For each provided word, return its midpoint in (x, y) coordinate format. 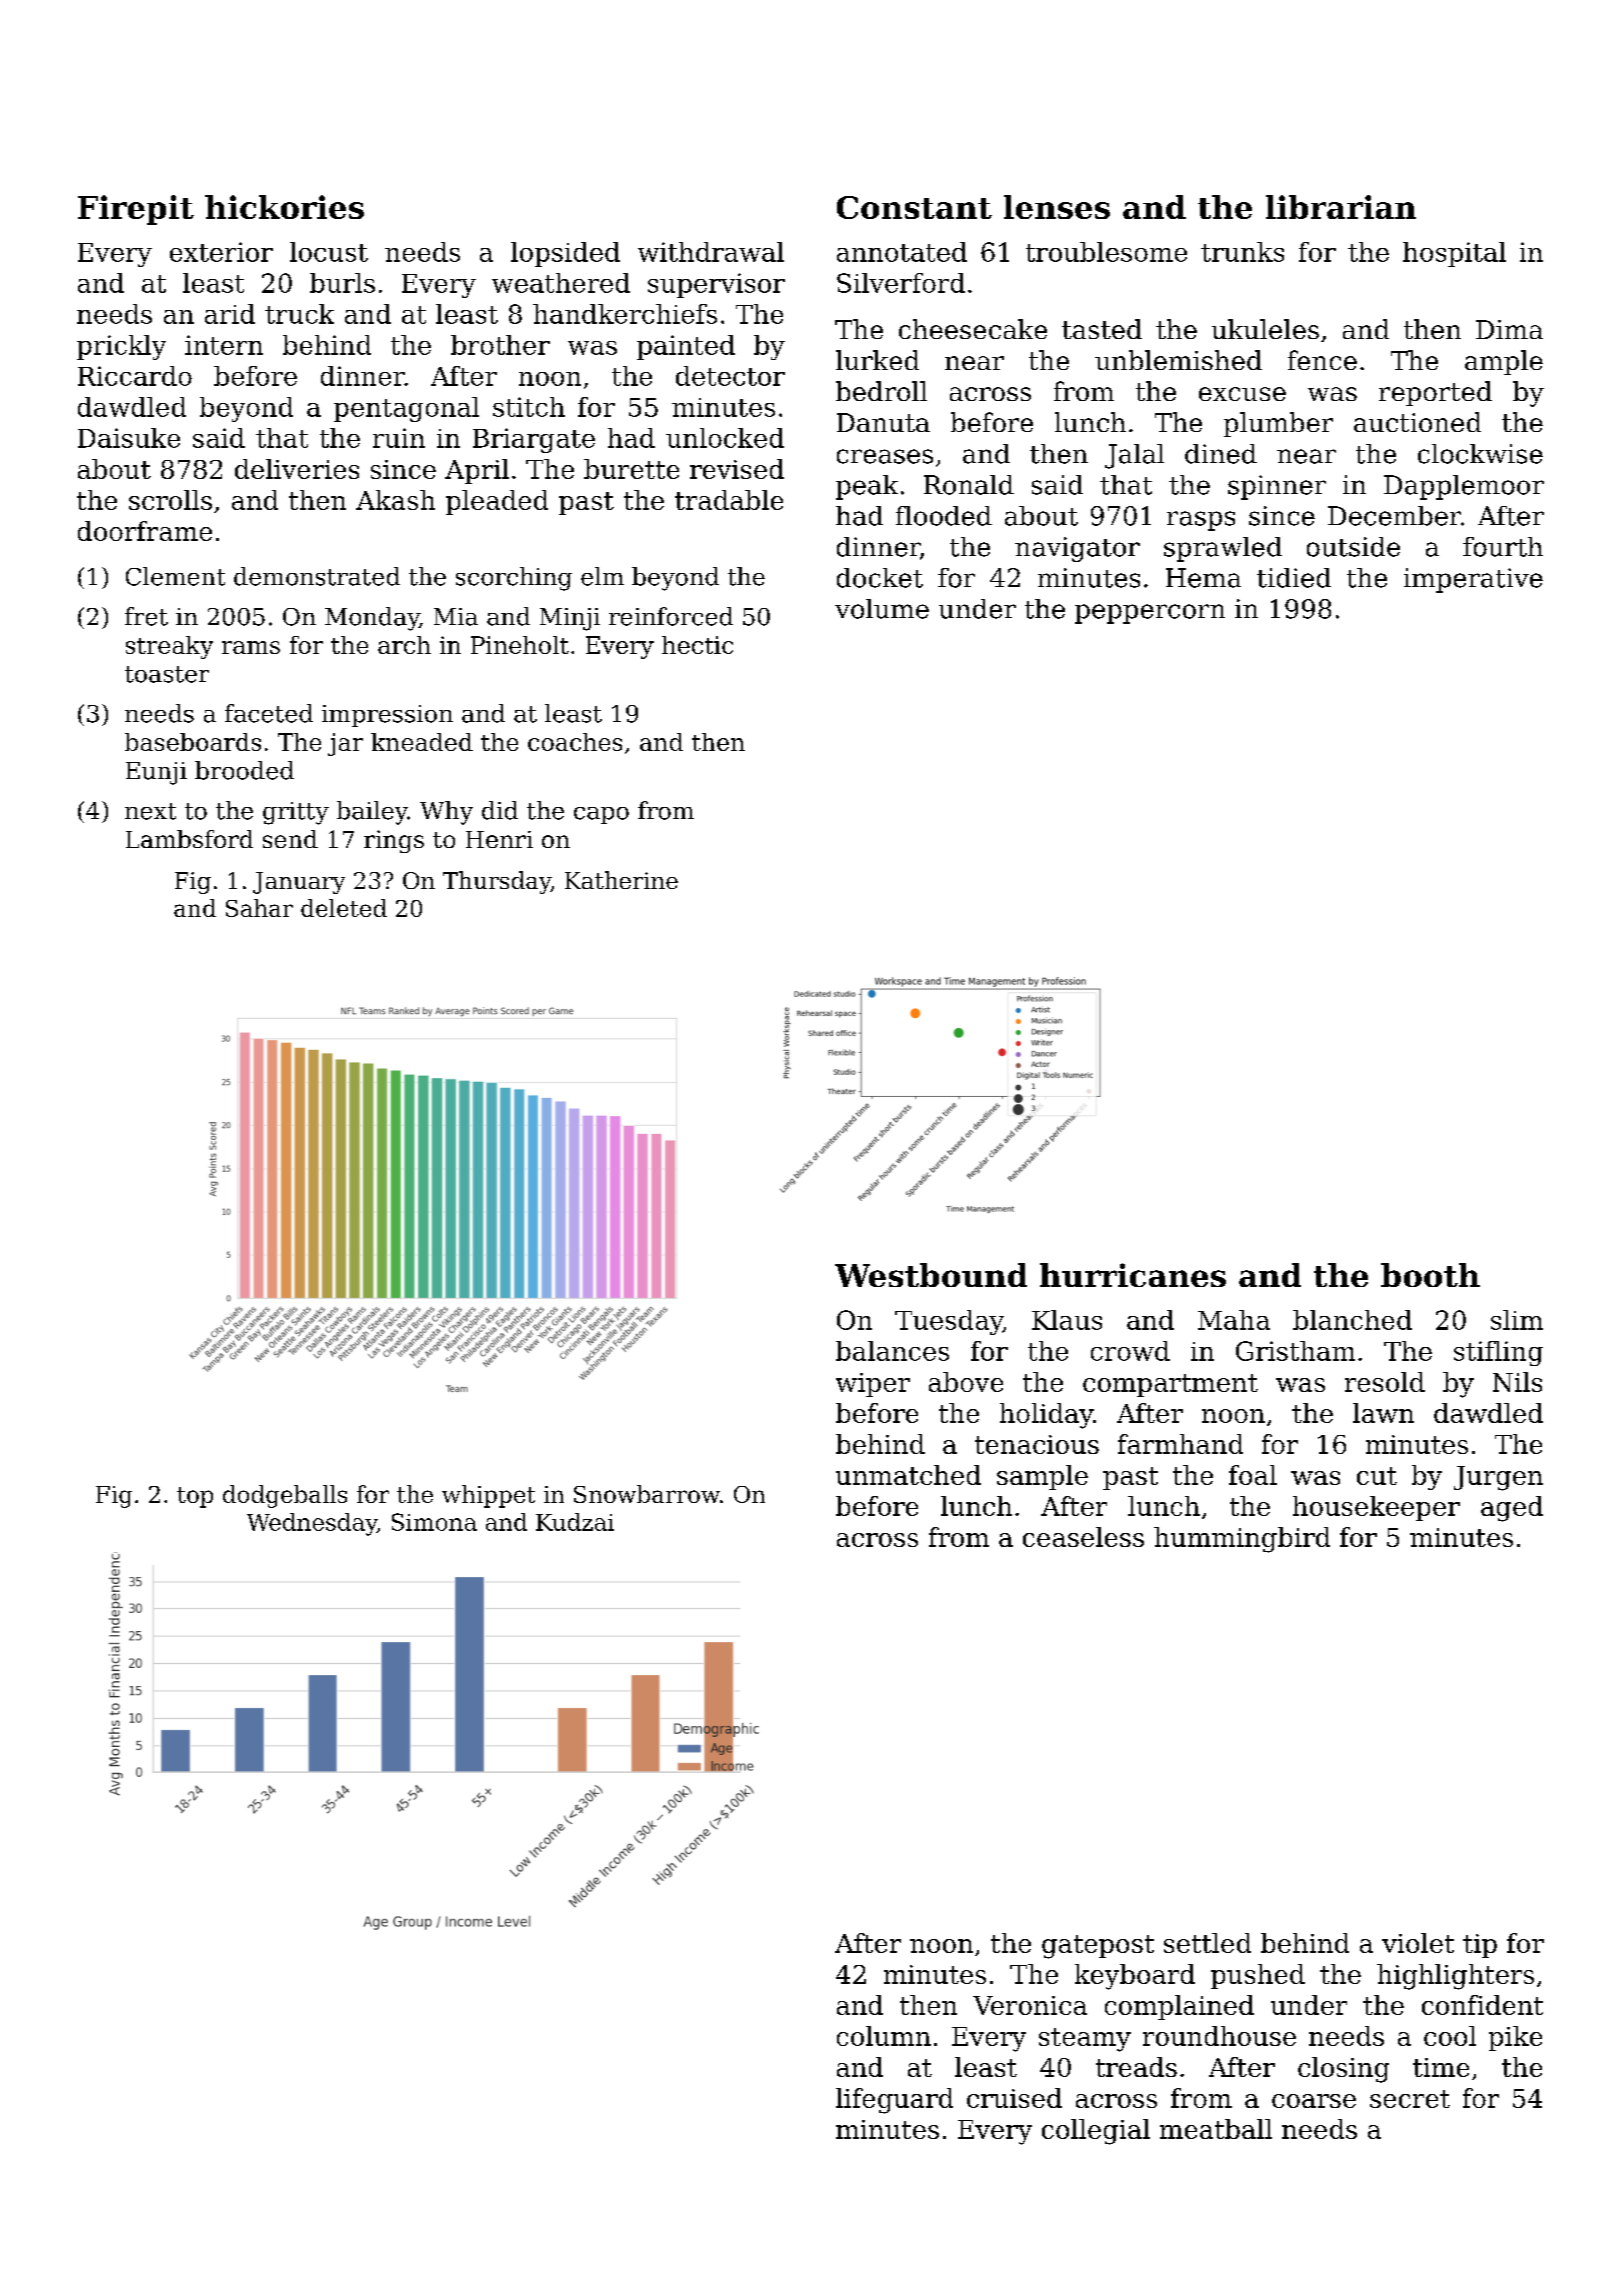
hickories (284, 207)
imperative (1473, 580)
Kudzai (575, 1522)
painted (686, 347)
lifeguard (894, 2101)
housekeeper (1376, 1508)
